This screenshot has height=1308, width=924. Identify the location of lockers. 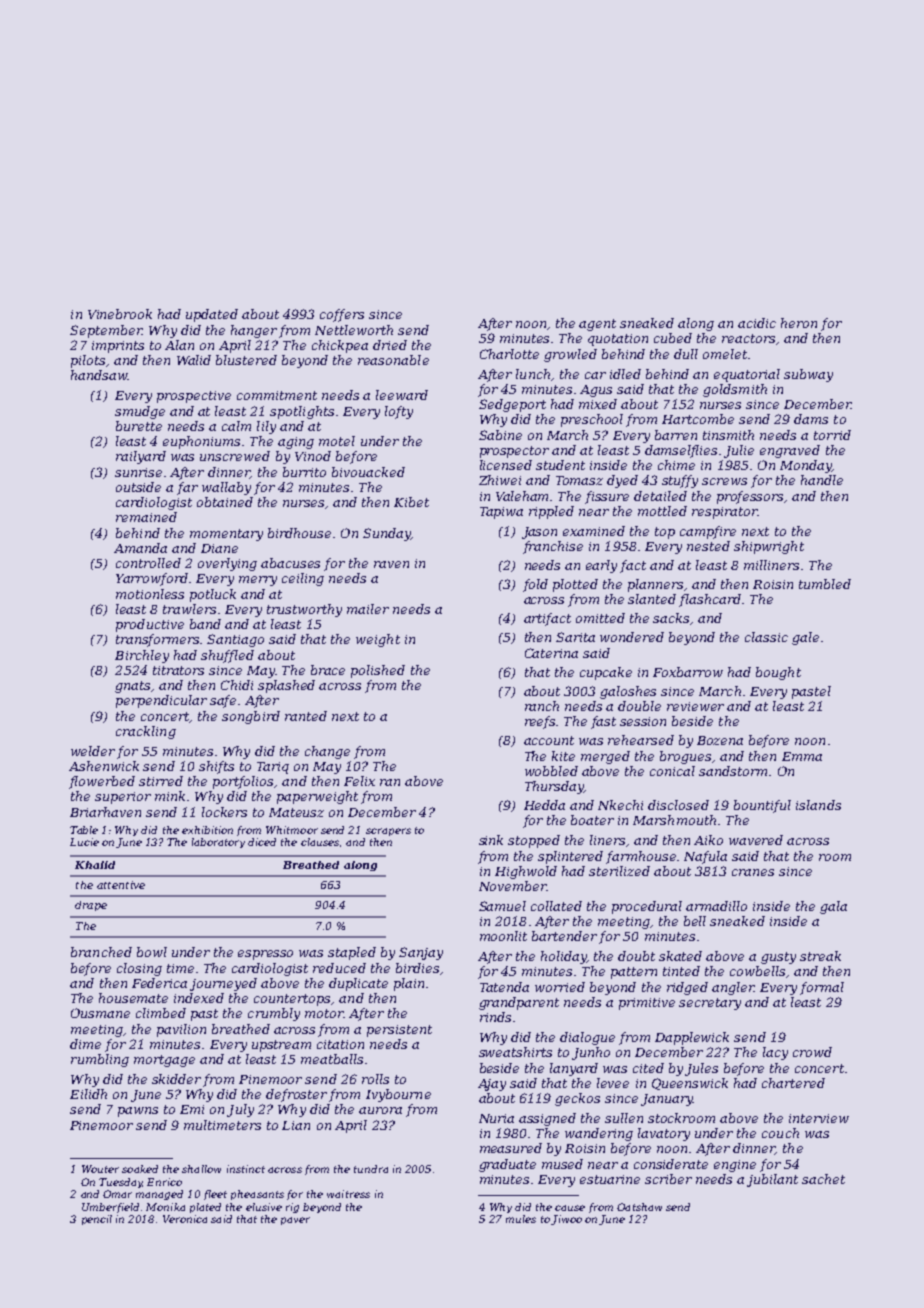
(224, 812).
